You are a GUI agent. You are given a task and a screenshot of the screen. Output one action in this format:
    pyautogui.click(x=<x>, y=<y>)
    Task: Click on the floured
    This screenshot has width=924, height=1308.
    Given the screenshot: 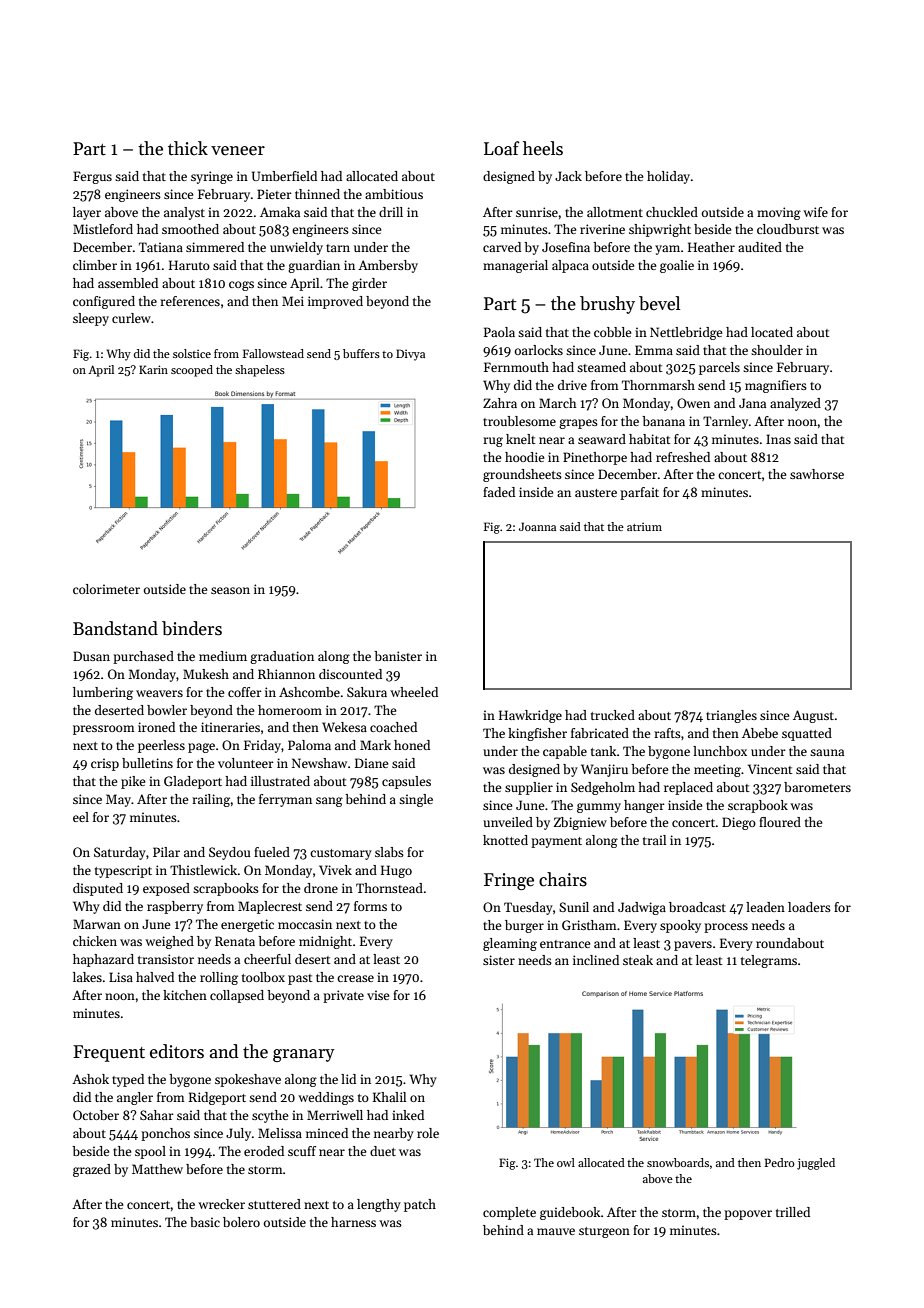 What is the action you would take?
    pyautogui.click(x=780, y=822)
